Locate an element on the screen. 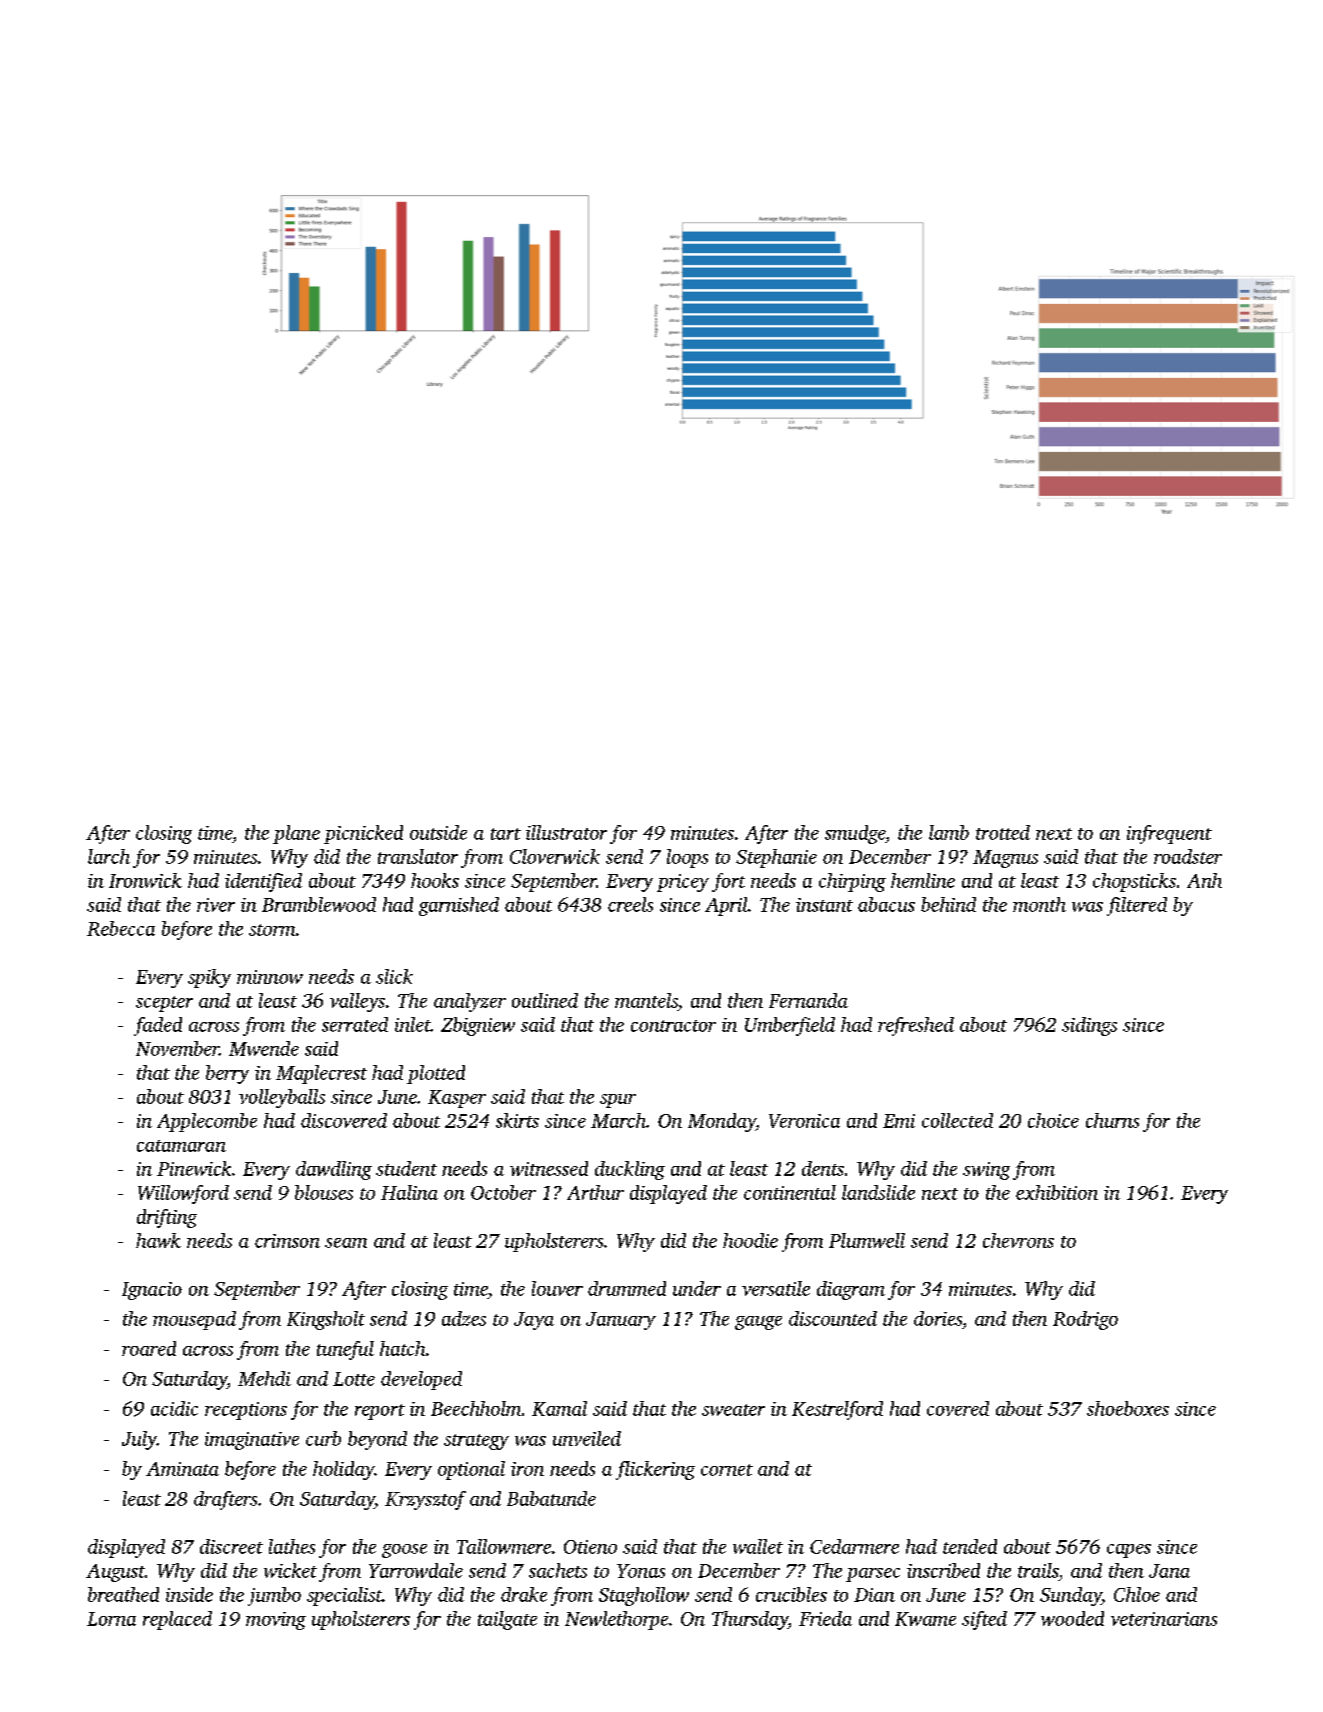 This screenshot has height=1712, width=1323. outlined is located at coordinates (545, 1000).
